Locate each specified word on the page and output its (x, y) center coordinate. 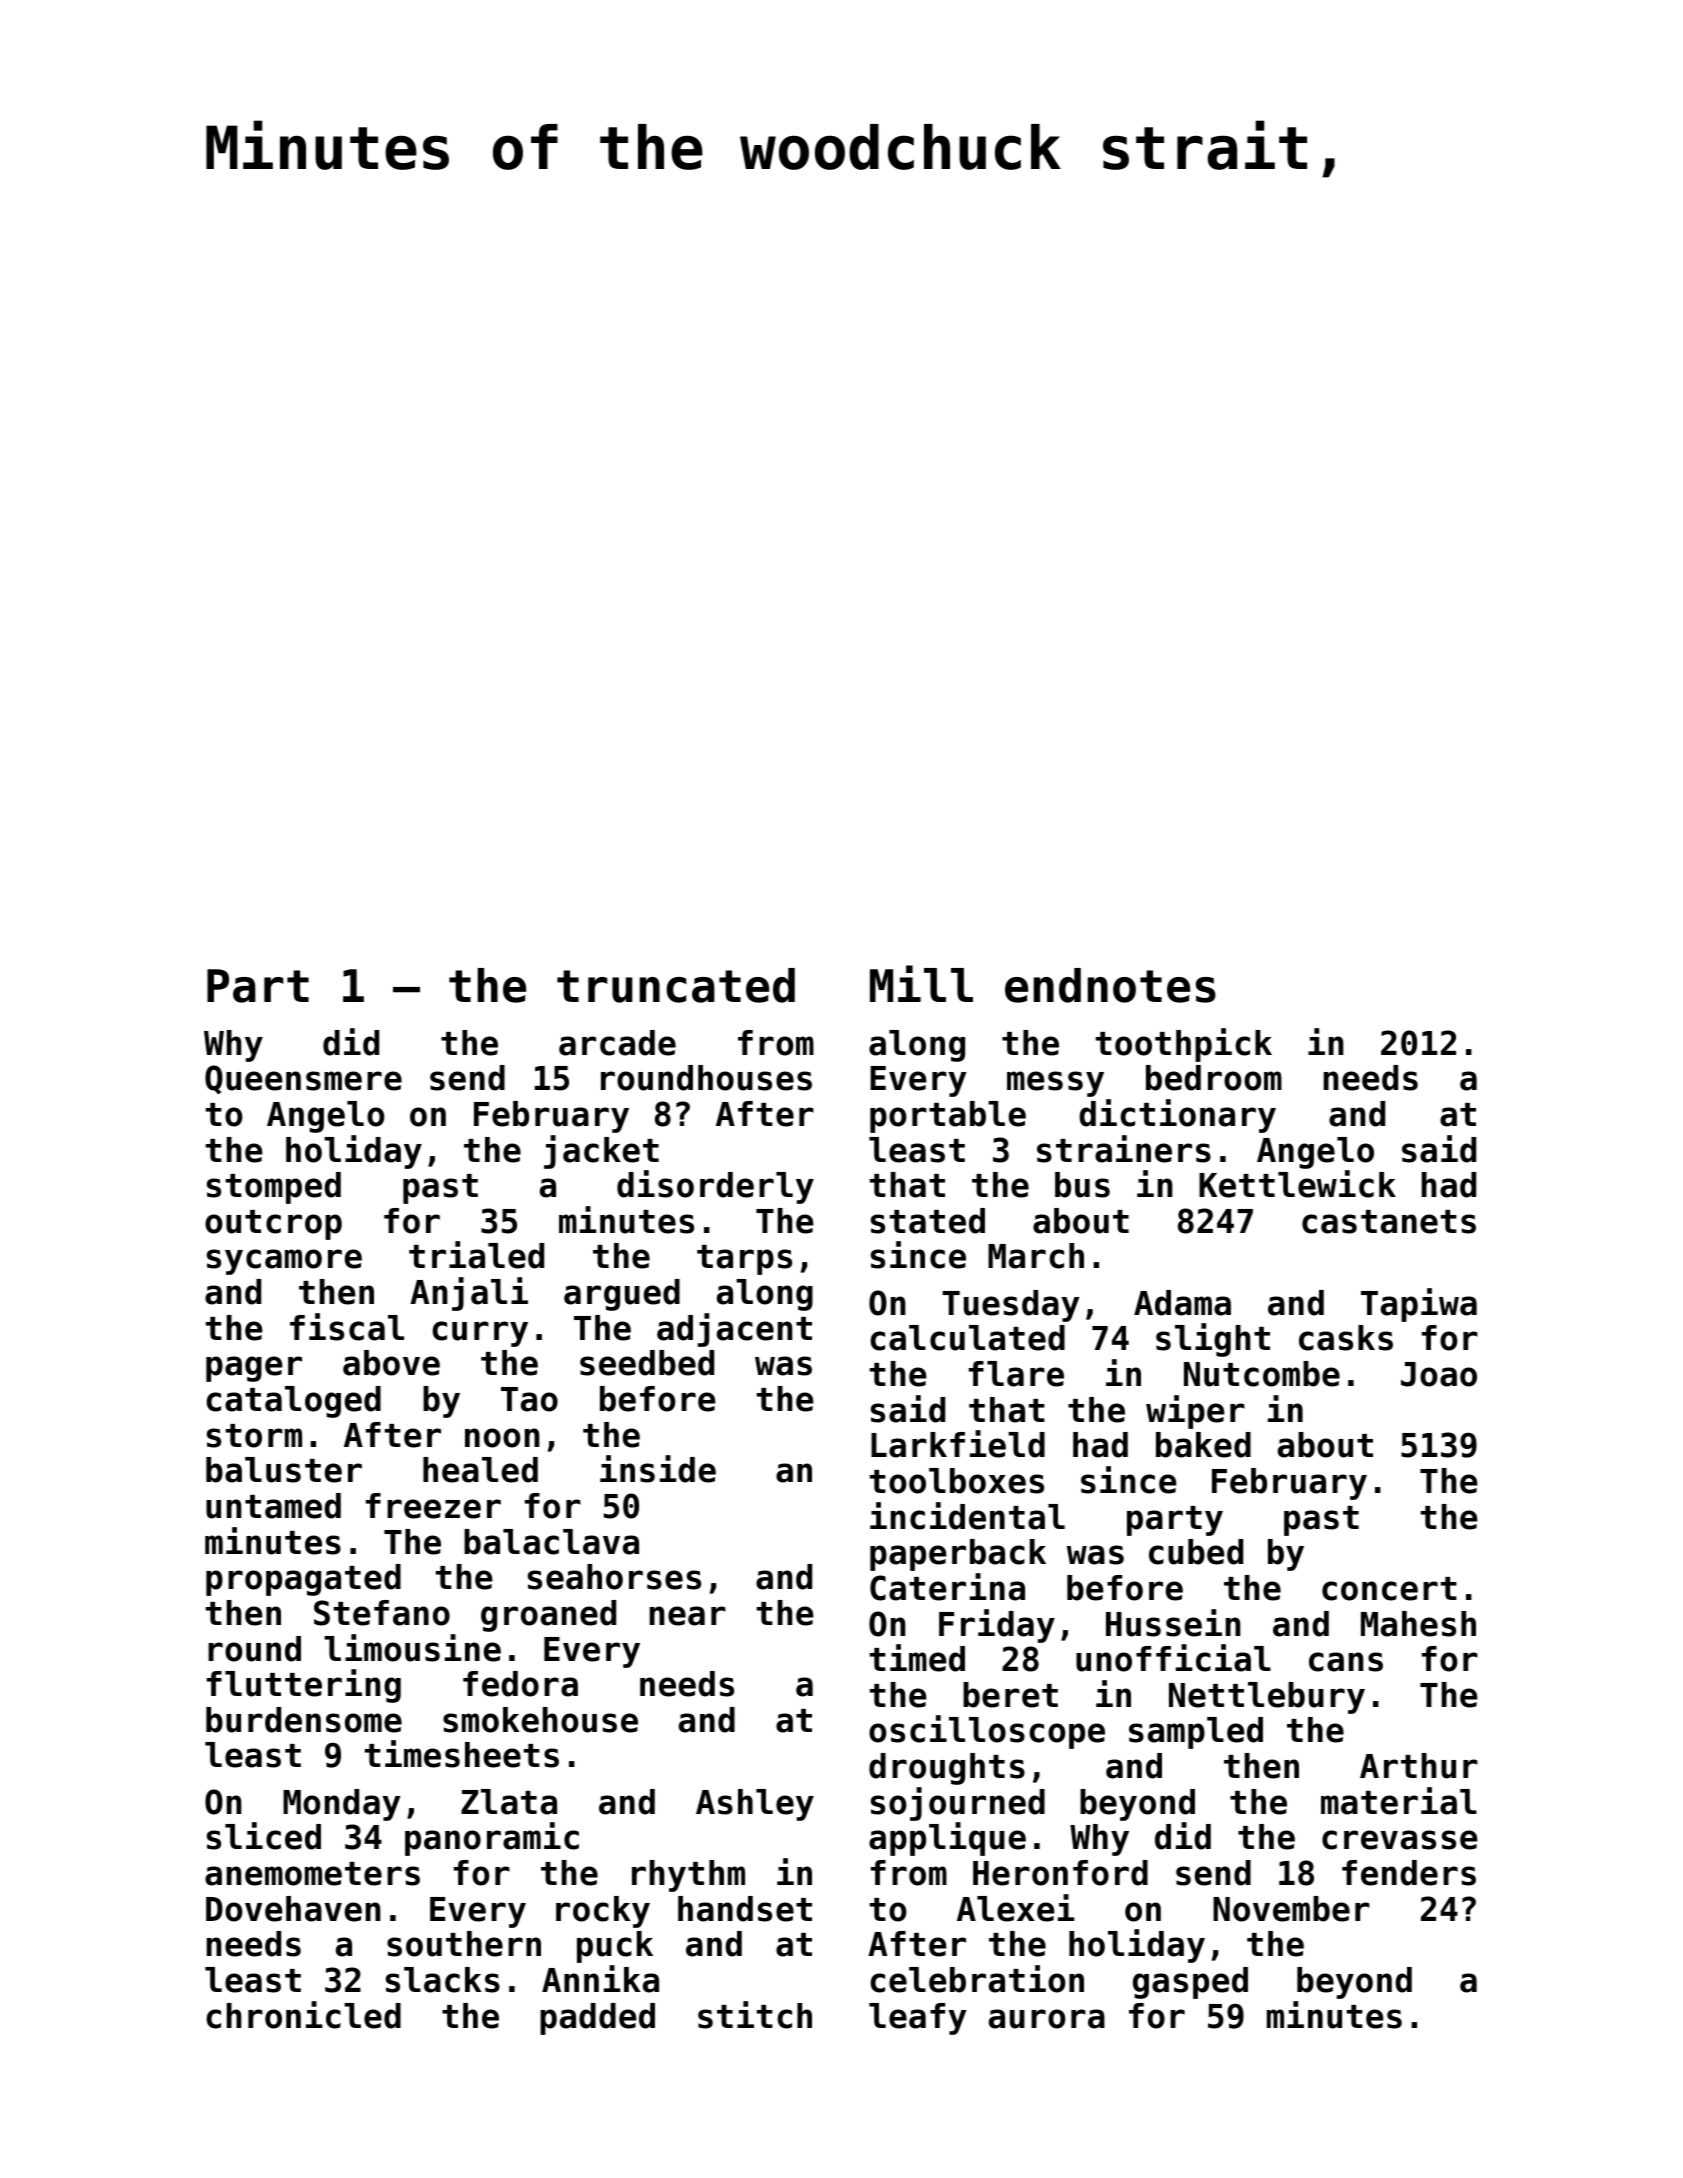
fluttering (304, 1686)
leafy (917, 2019)
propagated (303, 1580)
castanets (1389, 1222)
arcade (617, 1043)
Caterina (947, 1587)
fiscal (347, 1327)
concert (1389, 1589)
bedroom (1214, 1078)
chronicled (303, 2015)
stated (928, 1221)
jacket (601, 1152)
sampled (1196, 1733)
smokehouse (540, 1720)
